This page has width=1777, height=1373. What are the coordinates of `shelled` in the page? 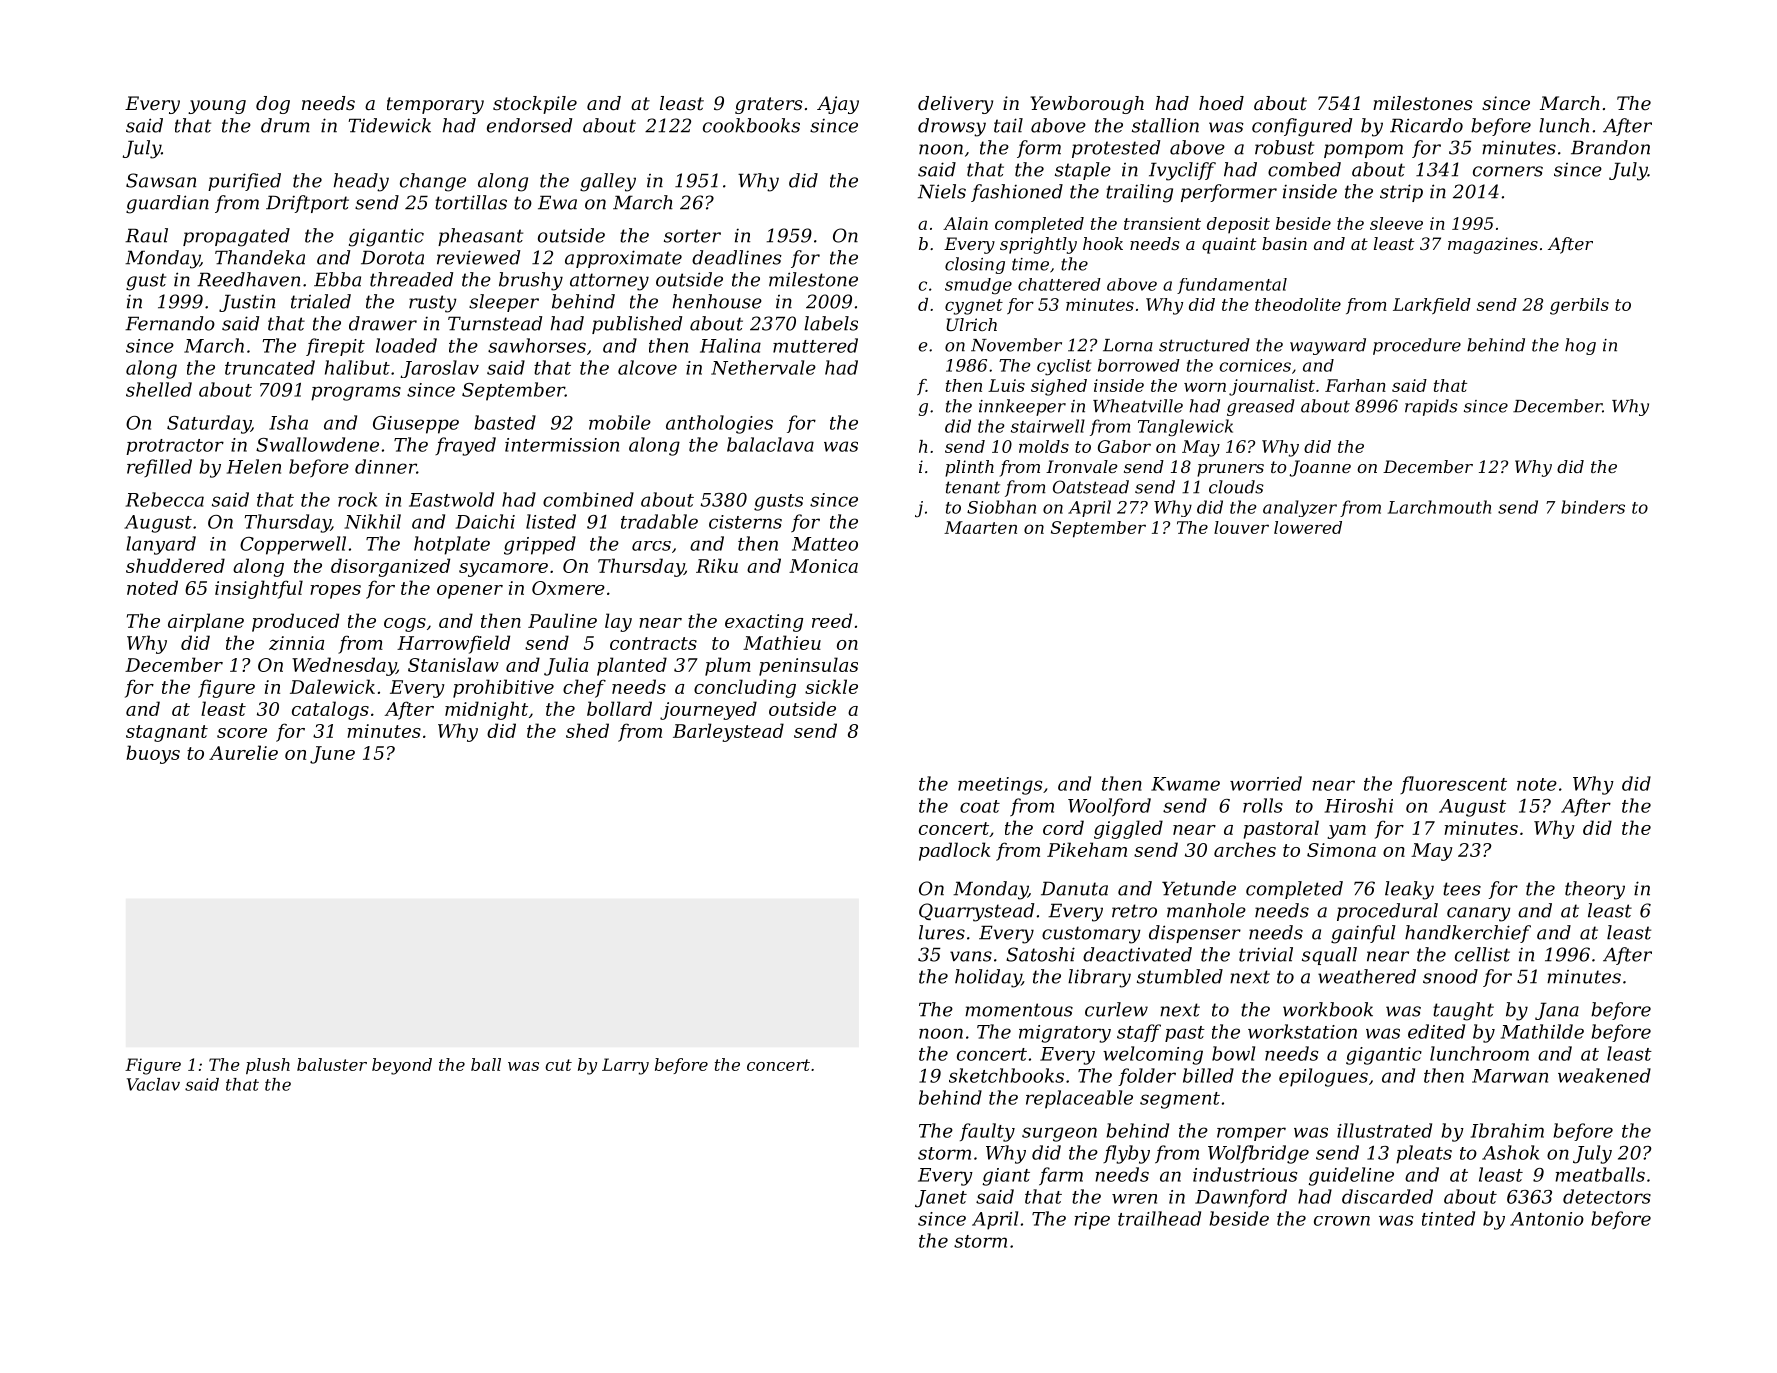 It's located at (159, 389).
